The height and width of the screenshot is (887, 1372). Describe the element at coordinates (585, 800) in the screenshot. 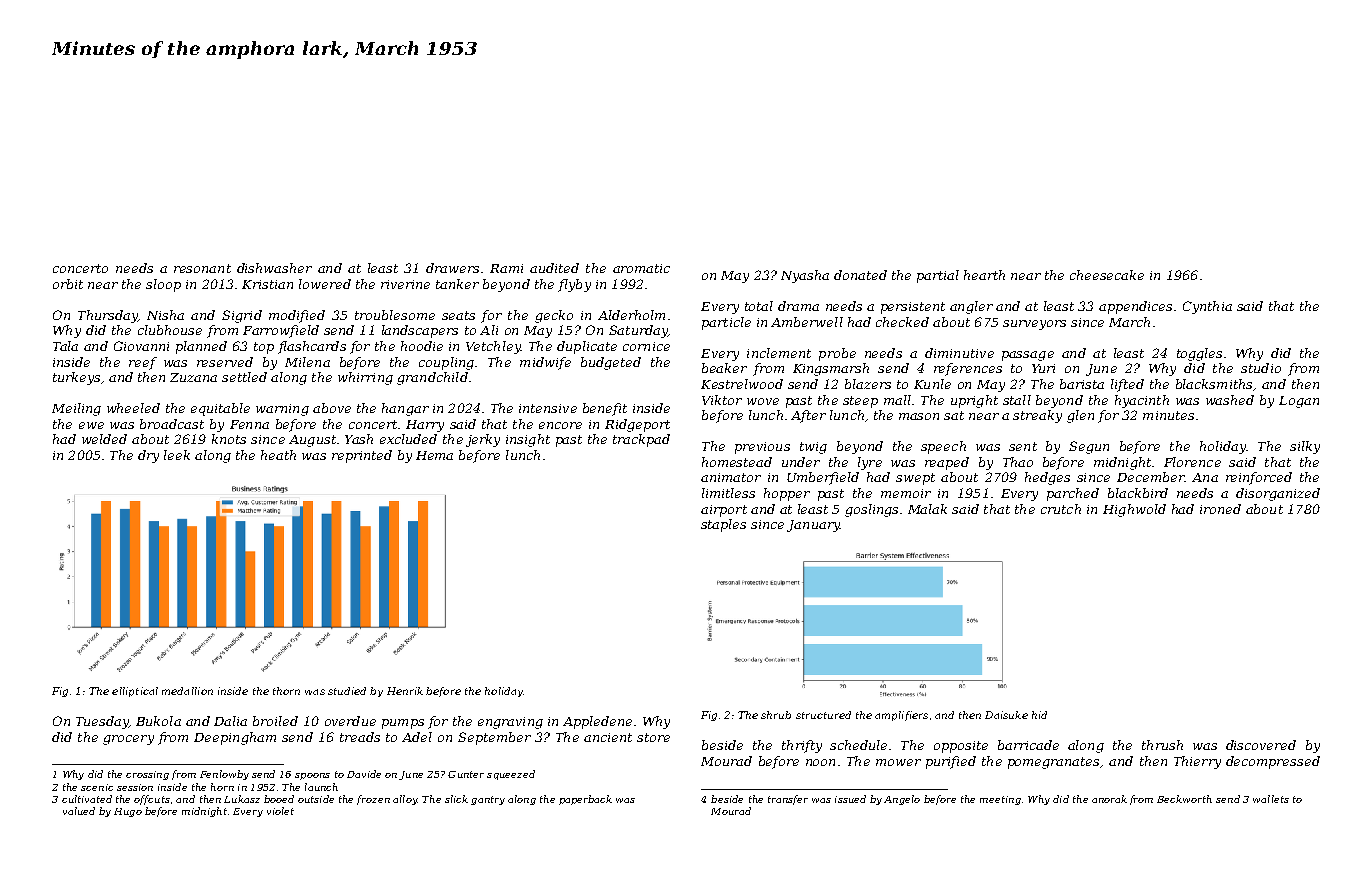

I see `paperback` at that location.
